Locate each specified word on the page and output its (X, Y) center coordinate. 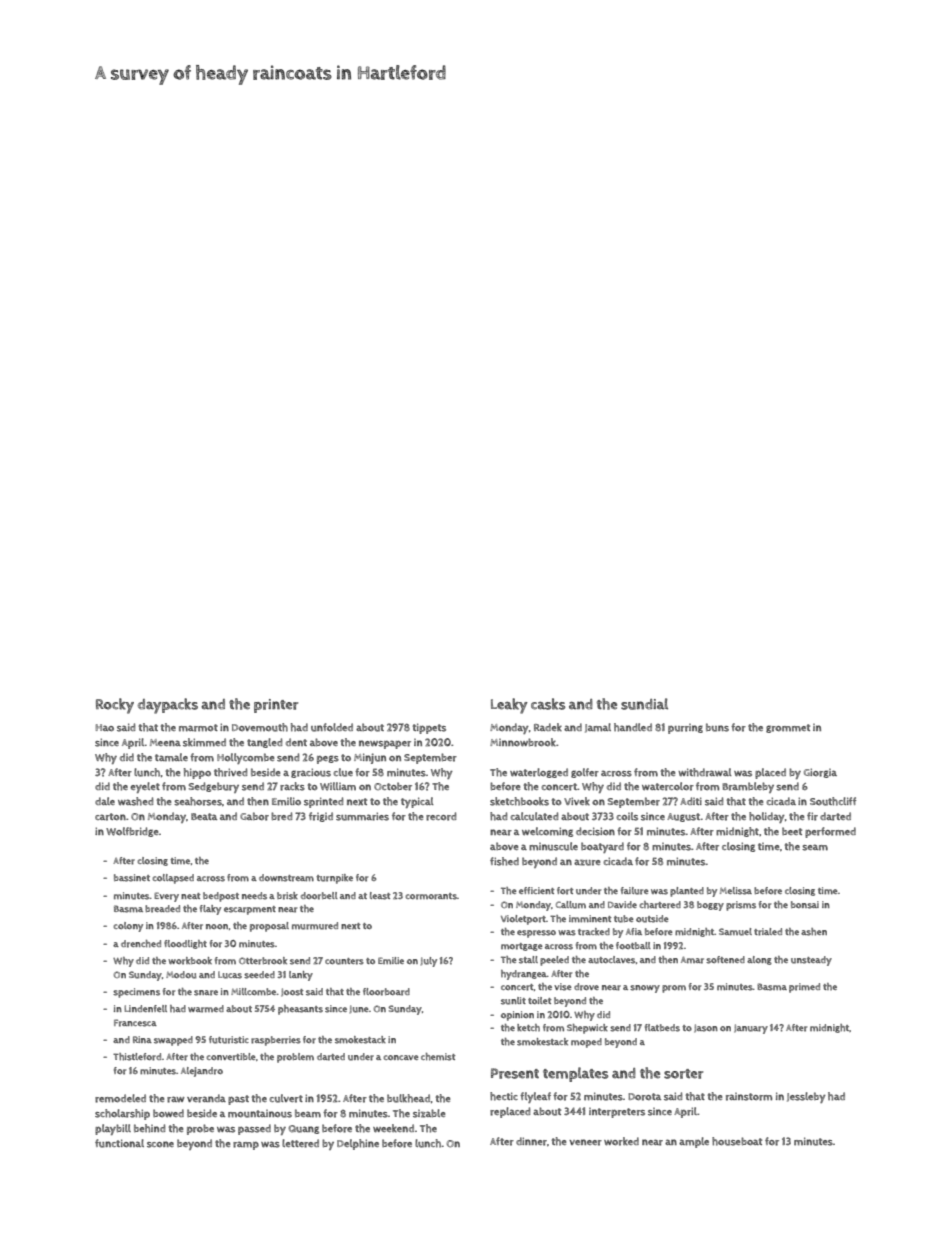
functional (119, 1143)
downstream (286, 878)
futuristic (229, 1040)
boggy (710, 906)
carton (110, 817)
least (380, 896)
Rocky (115, 706)
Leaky (509, 706)
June (359, 1009)
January (751, 1029)
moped (586, 1043)
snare (206, 993)
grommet (788, 728)
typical (417, 802)
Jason (706, 1028)
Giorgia (820, 773)
